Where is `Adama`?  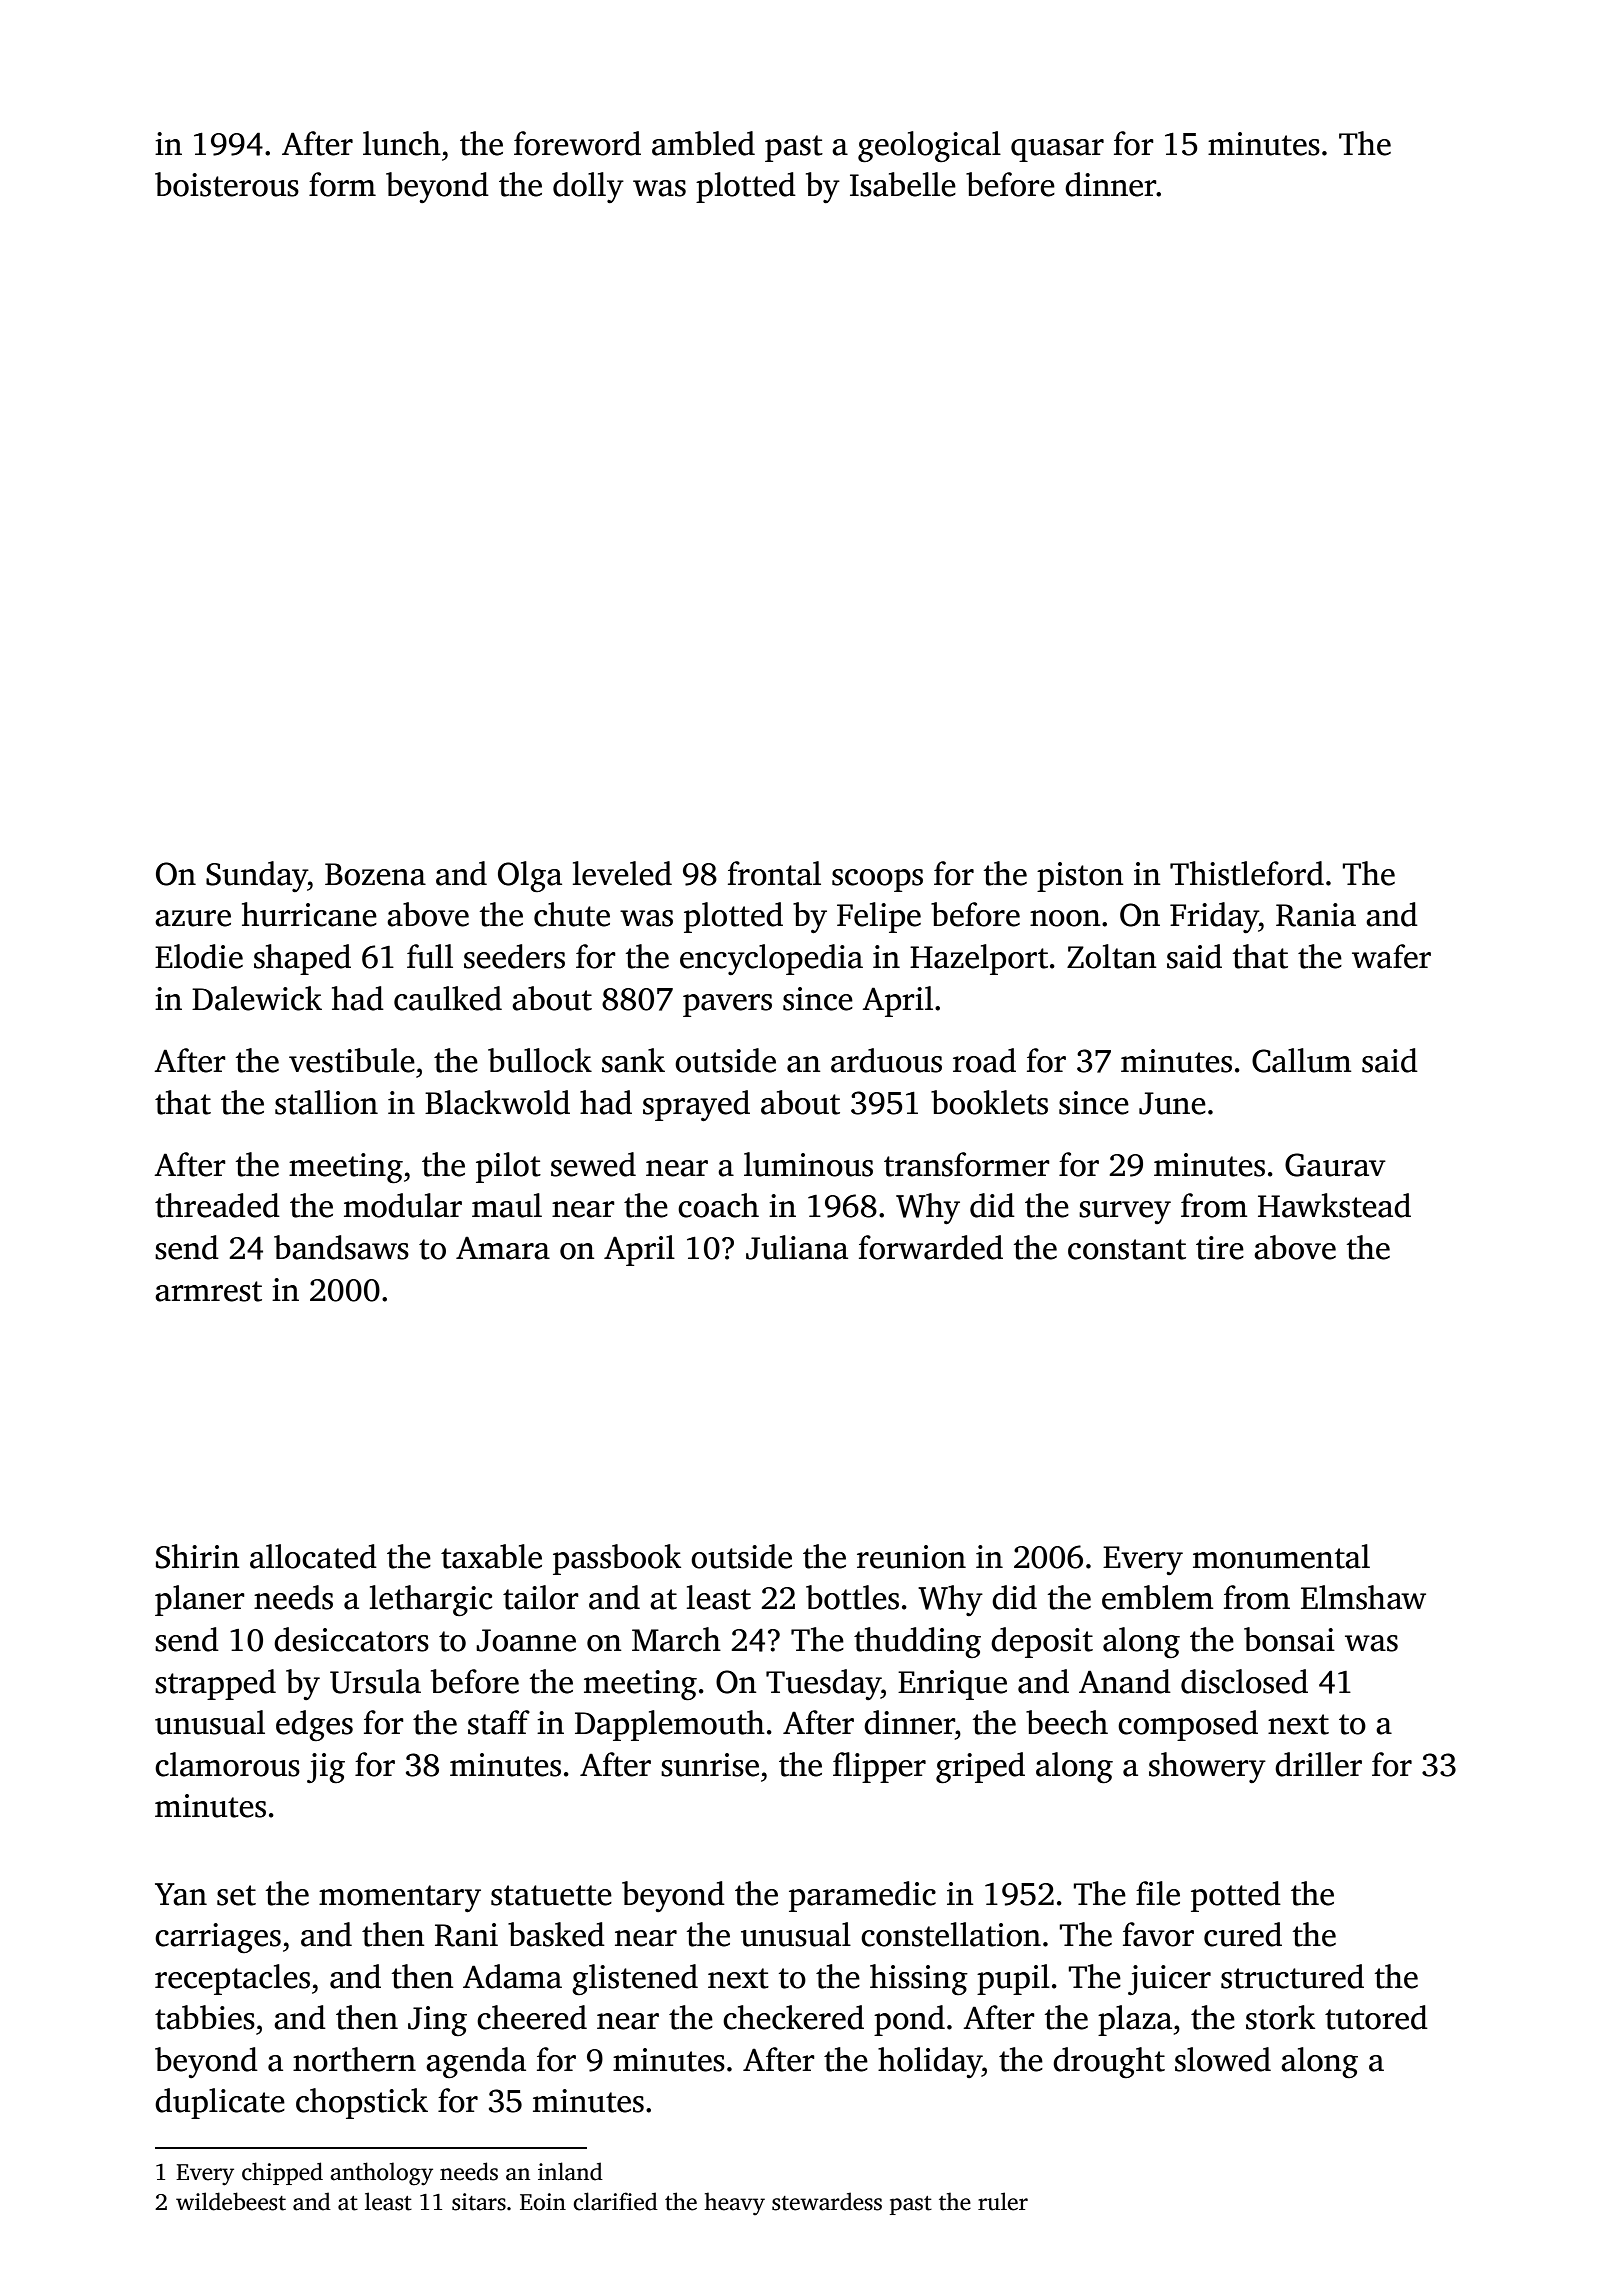 Adama is located at coordinates (512, 1976).
